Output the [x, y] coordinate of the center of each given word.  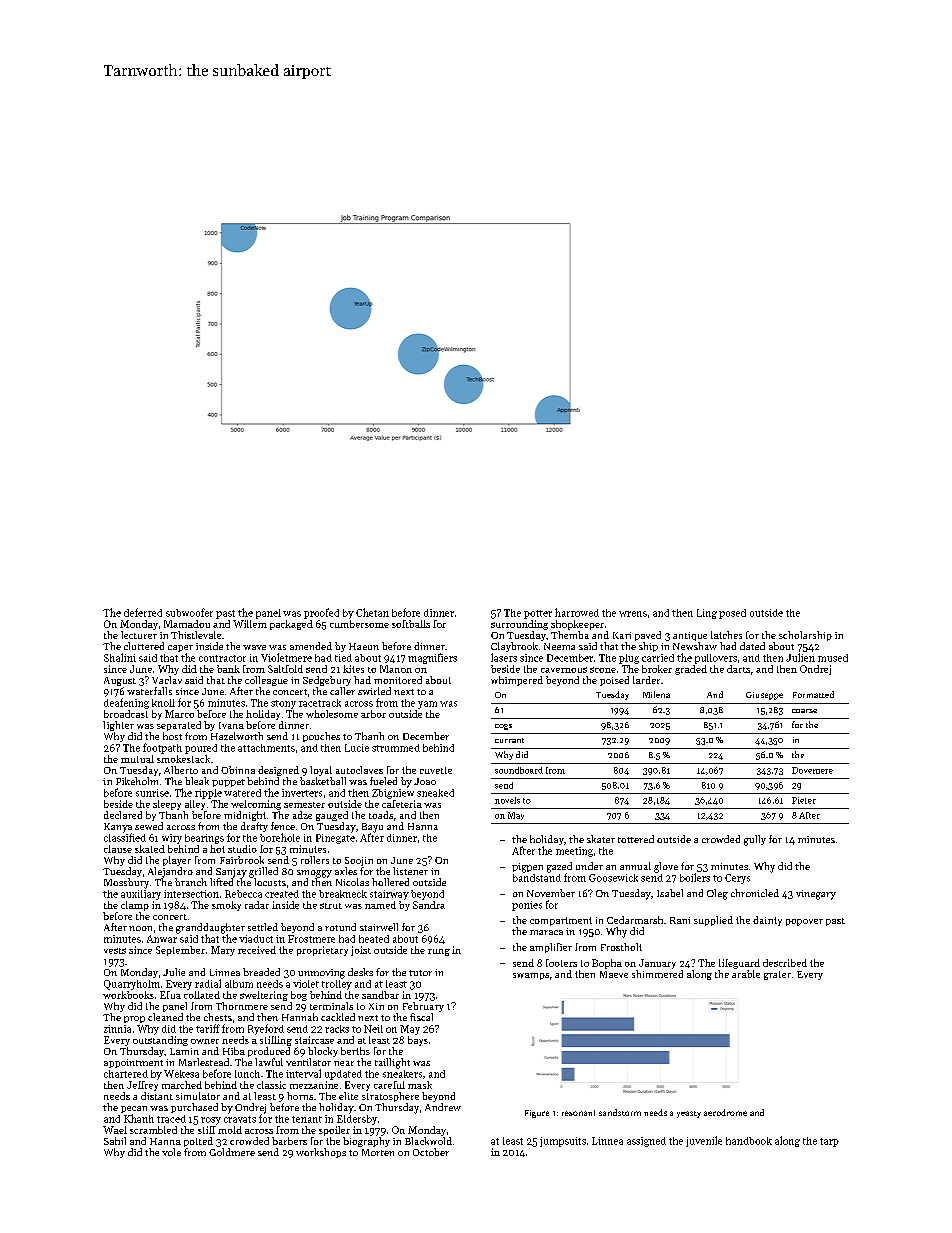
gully [755, 840]
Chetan [372, 612]
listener [410, 871]
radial [208, 983]
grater [777, 975]
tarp [829, 1142]
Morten [378, 1152]
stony [283, 704]
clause [118, 849]
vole [171, 1152]
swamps [531, 976]
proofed [321, 613]
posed [732, 614]
